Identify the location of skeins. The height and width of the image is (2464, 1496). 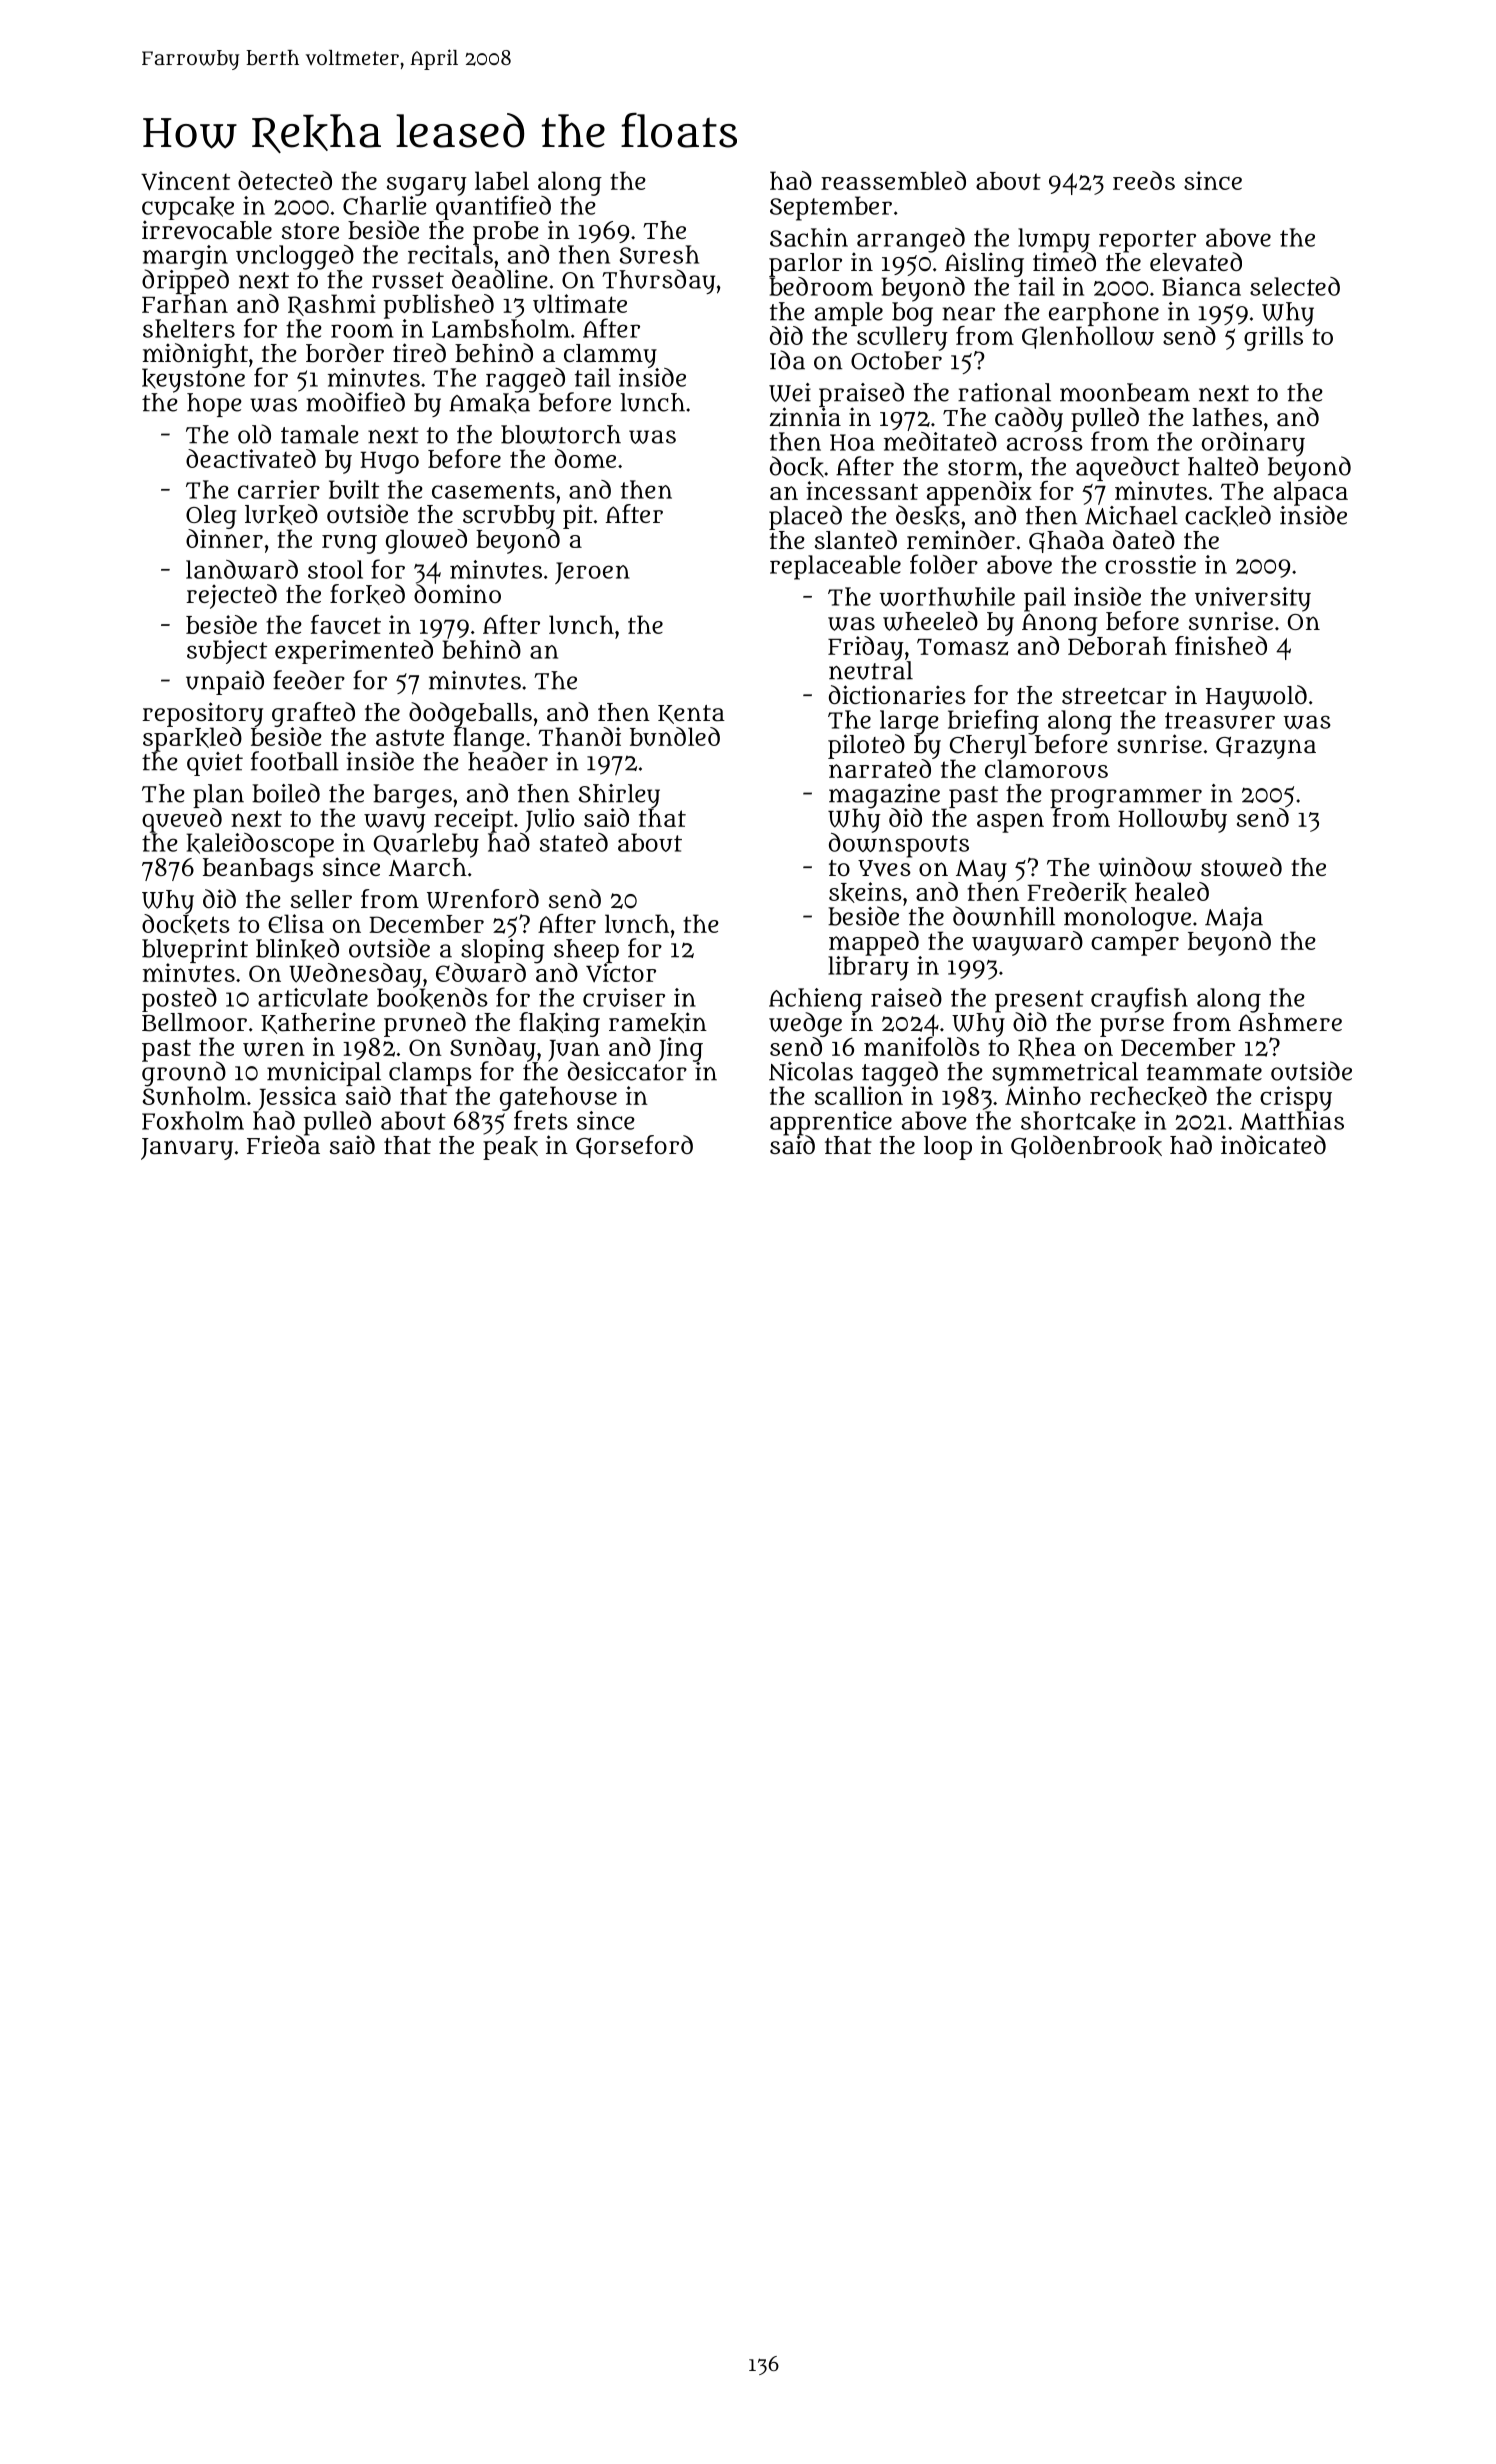
(865, 892).
